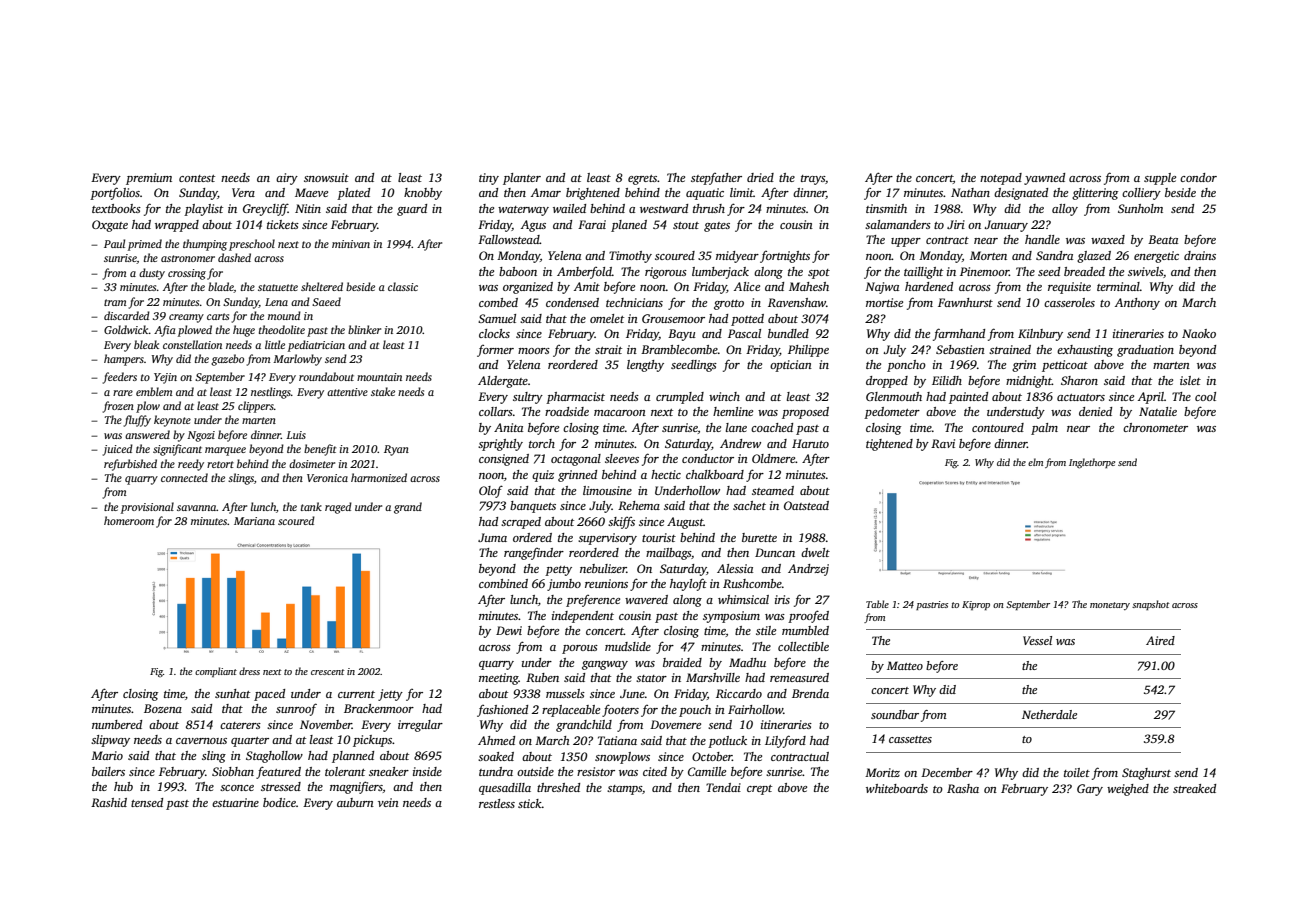 Image resolution: width=1308 pixels, height=924 pixels. What do you see at coordinates (805, 413) in the image?
I see `proposed` at bounding box center [805, 413].
